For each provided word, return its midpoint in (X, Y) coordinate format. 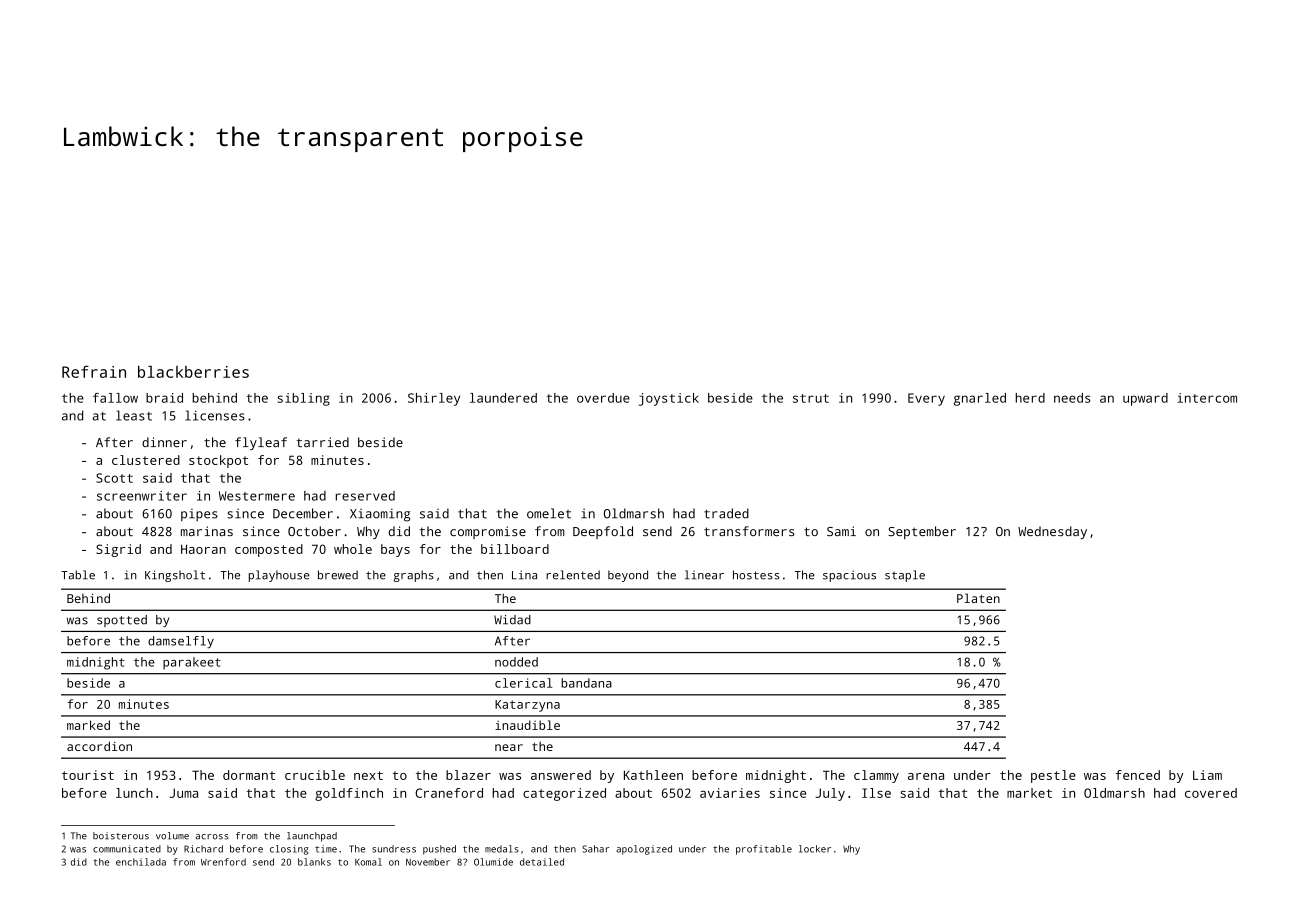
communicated (127, 849)
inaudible (527, 725)
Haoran (203, 549)
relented (573, 575)
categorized (564, 794)
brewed (338, 575)
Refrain (94, 371)
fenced (1137, 775)
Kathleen (653, 775)
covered (1211, 793)
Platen (978, 598)
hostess (756, 575)
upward (1145, 399)
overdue (603, 398)
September (922, 532)
